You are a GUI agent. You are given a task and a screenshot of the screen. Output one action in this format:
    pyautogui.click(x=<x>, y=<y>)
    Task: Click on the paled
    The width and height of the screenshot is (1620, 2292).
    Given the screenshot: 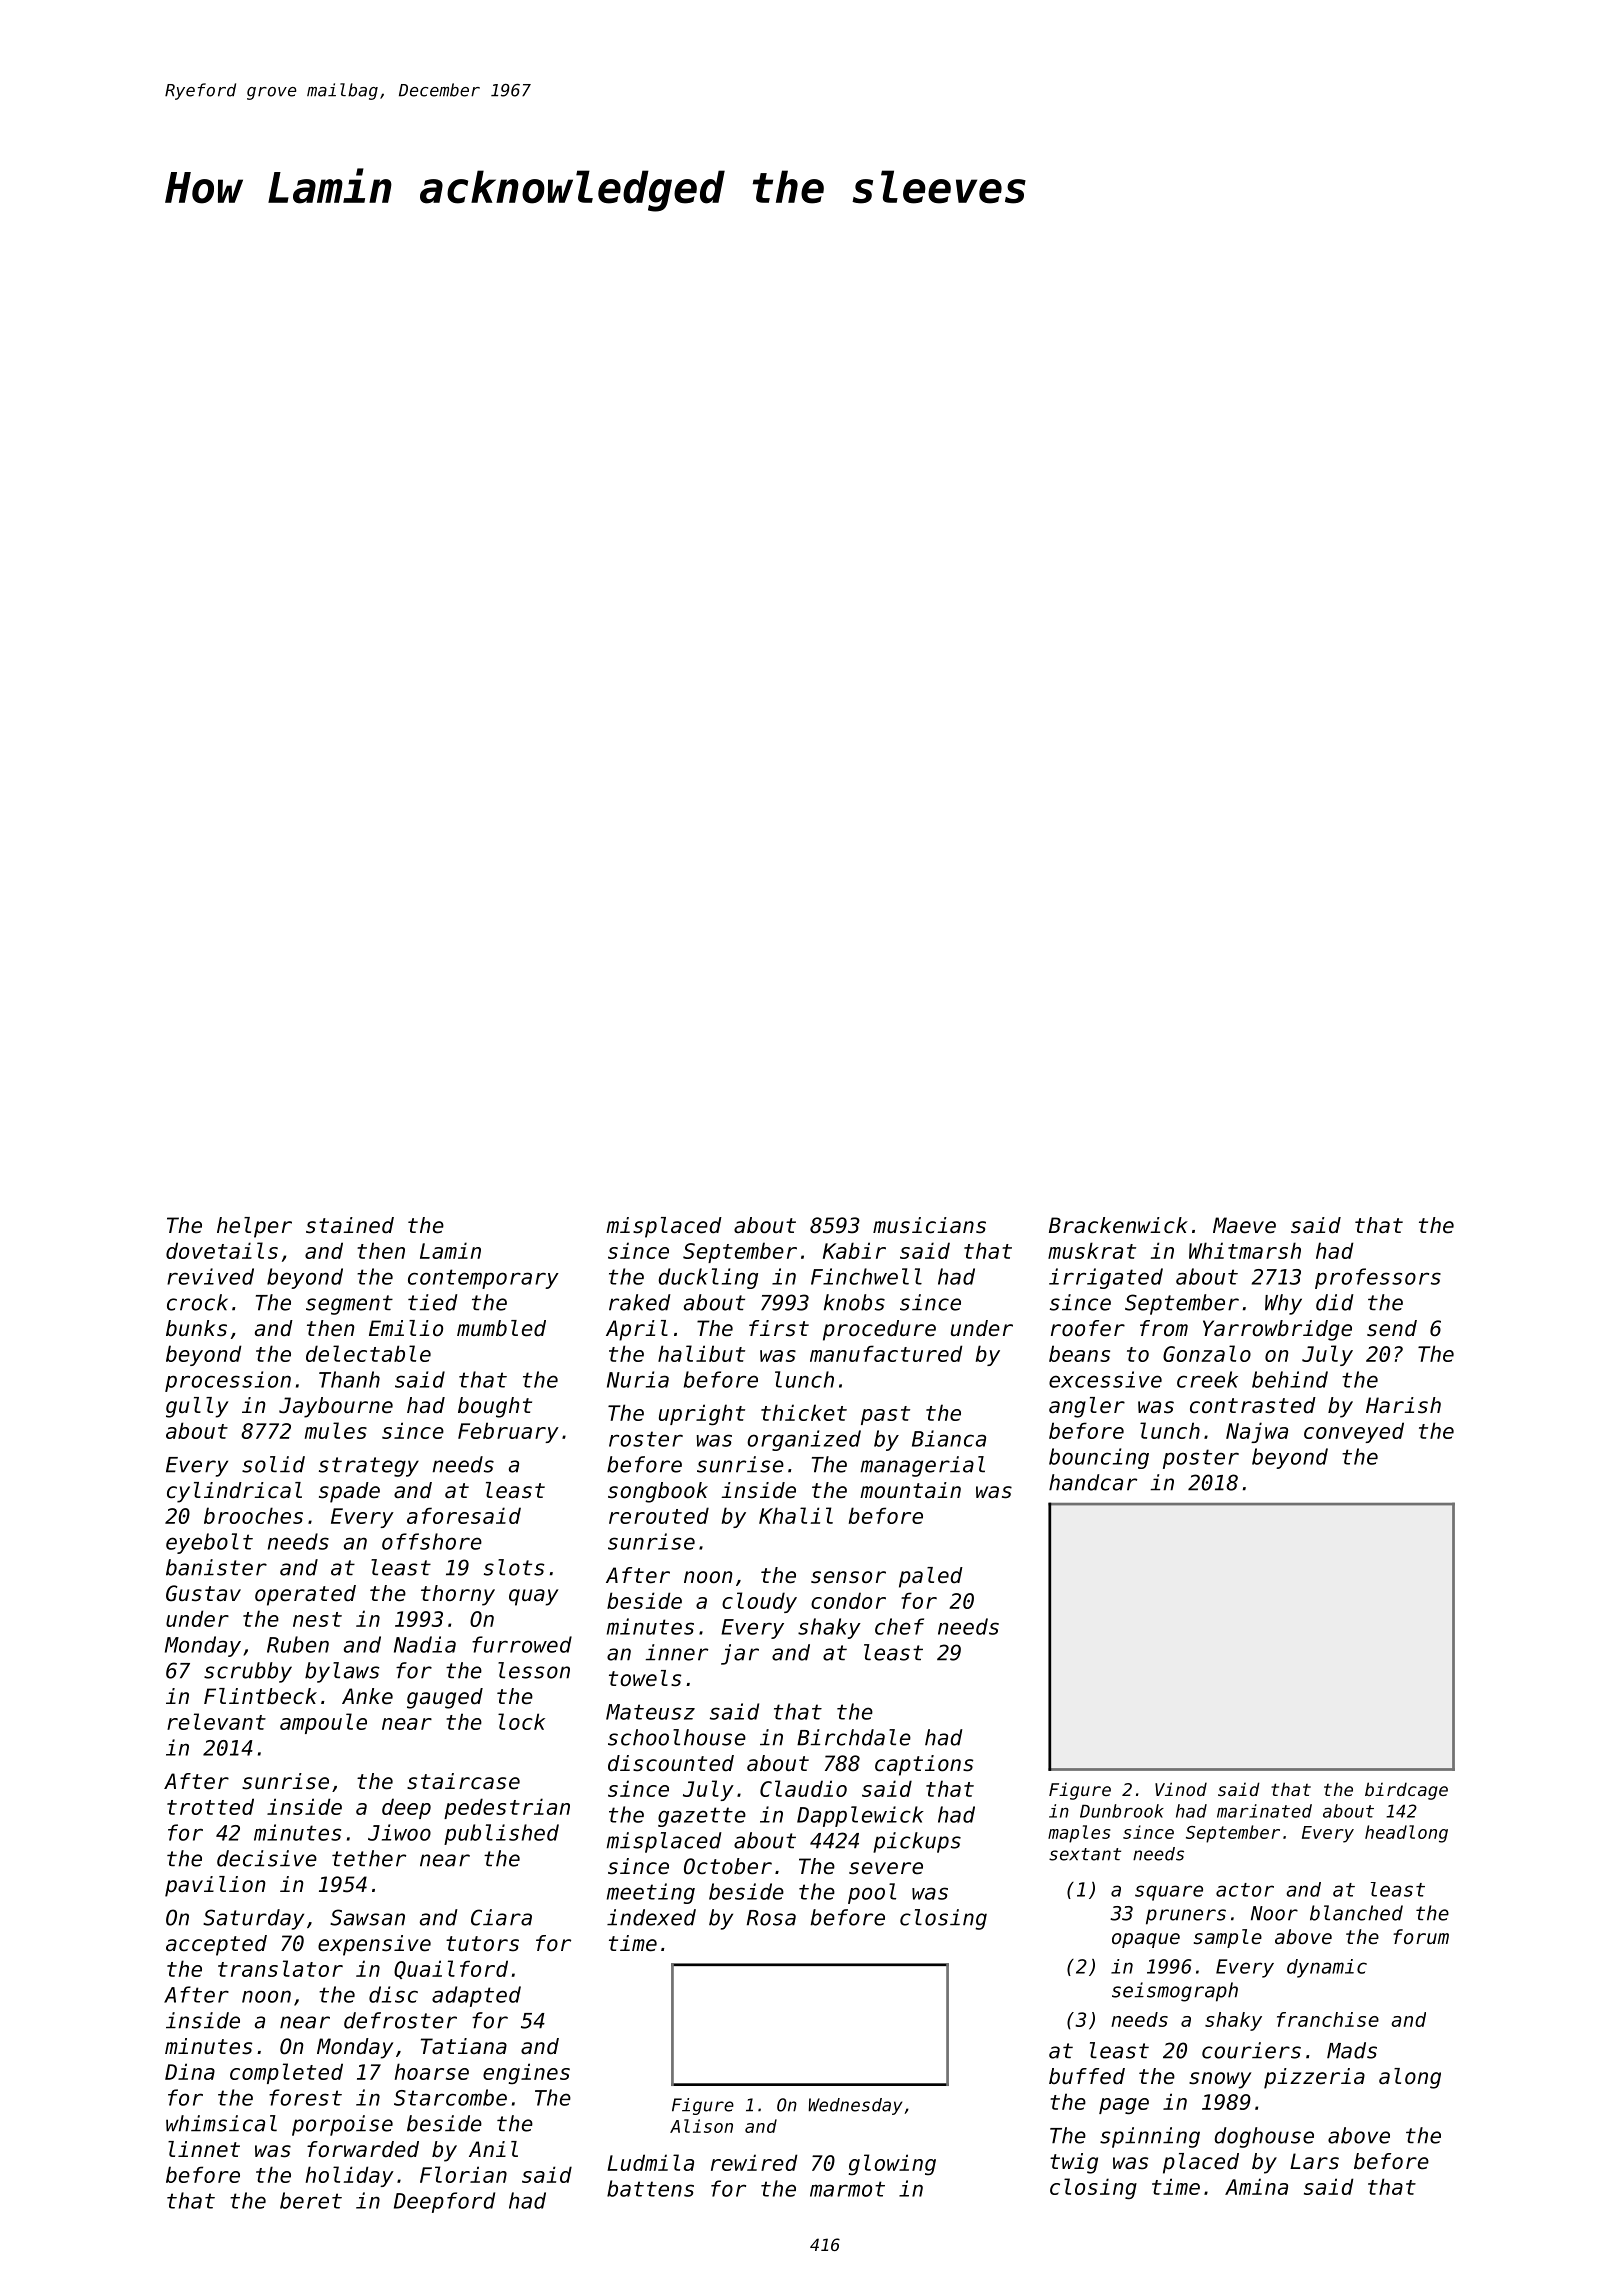 What is the action you would take?
    pyautogui.click(x=931, y=1577)
